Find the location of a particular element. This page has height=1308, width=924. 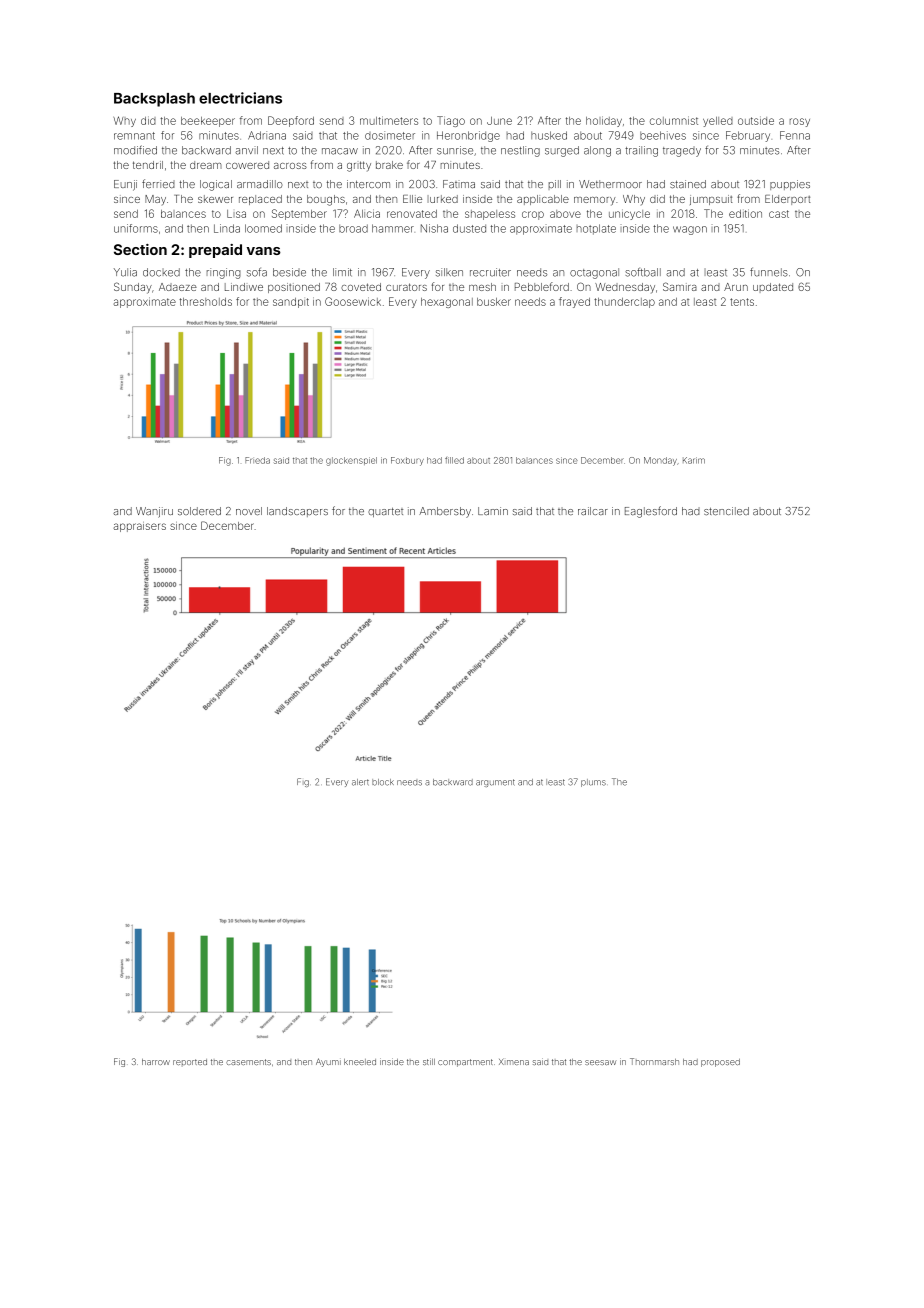

cast is located at coordinates (779, 214).
